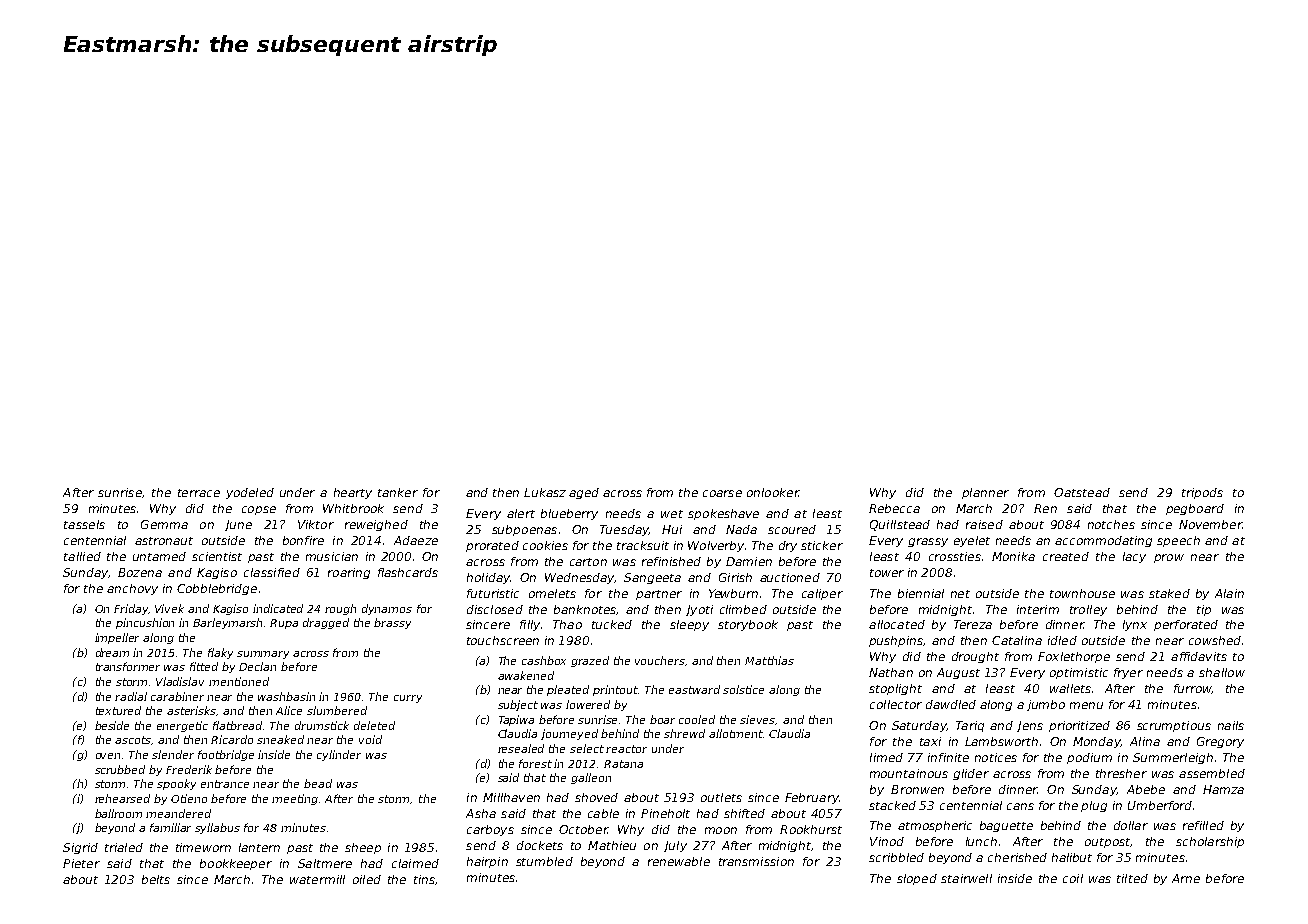  I want to click on prow, so click(1169, 558).
